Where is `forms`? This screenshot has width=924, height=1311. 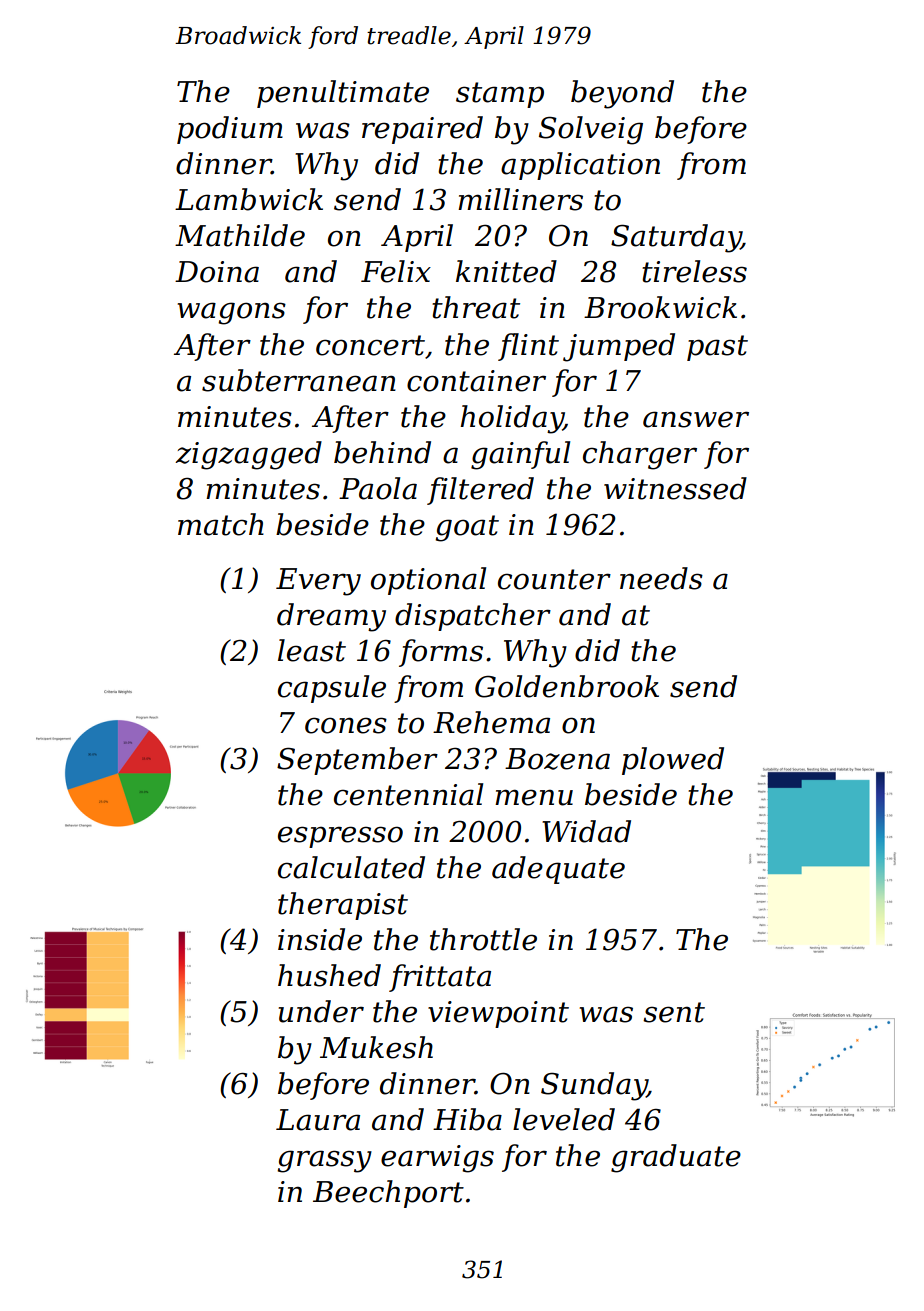 forms is located at coordinates (441, 653).
